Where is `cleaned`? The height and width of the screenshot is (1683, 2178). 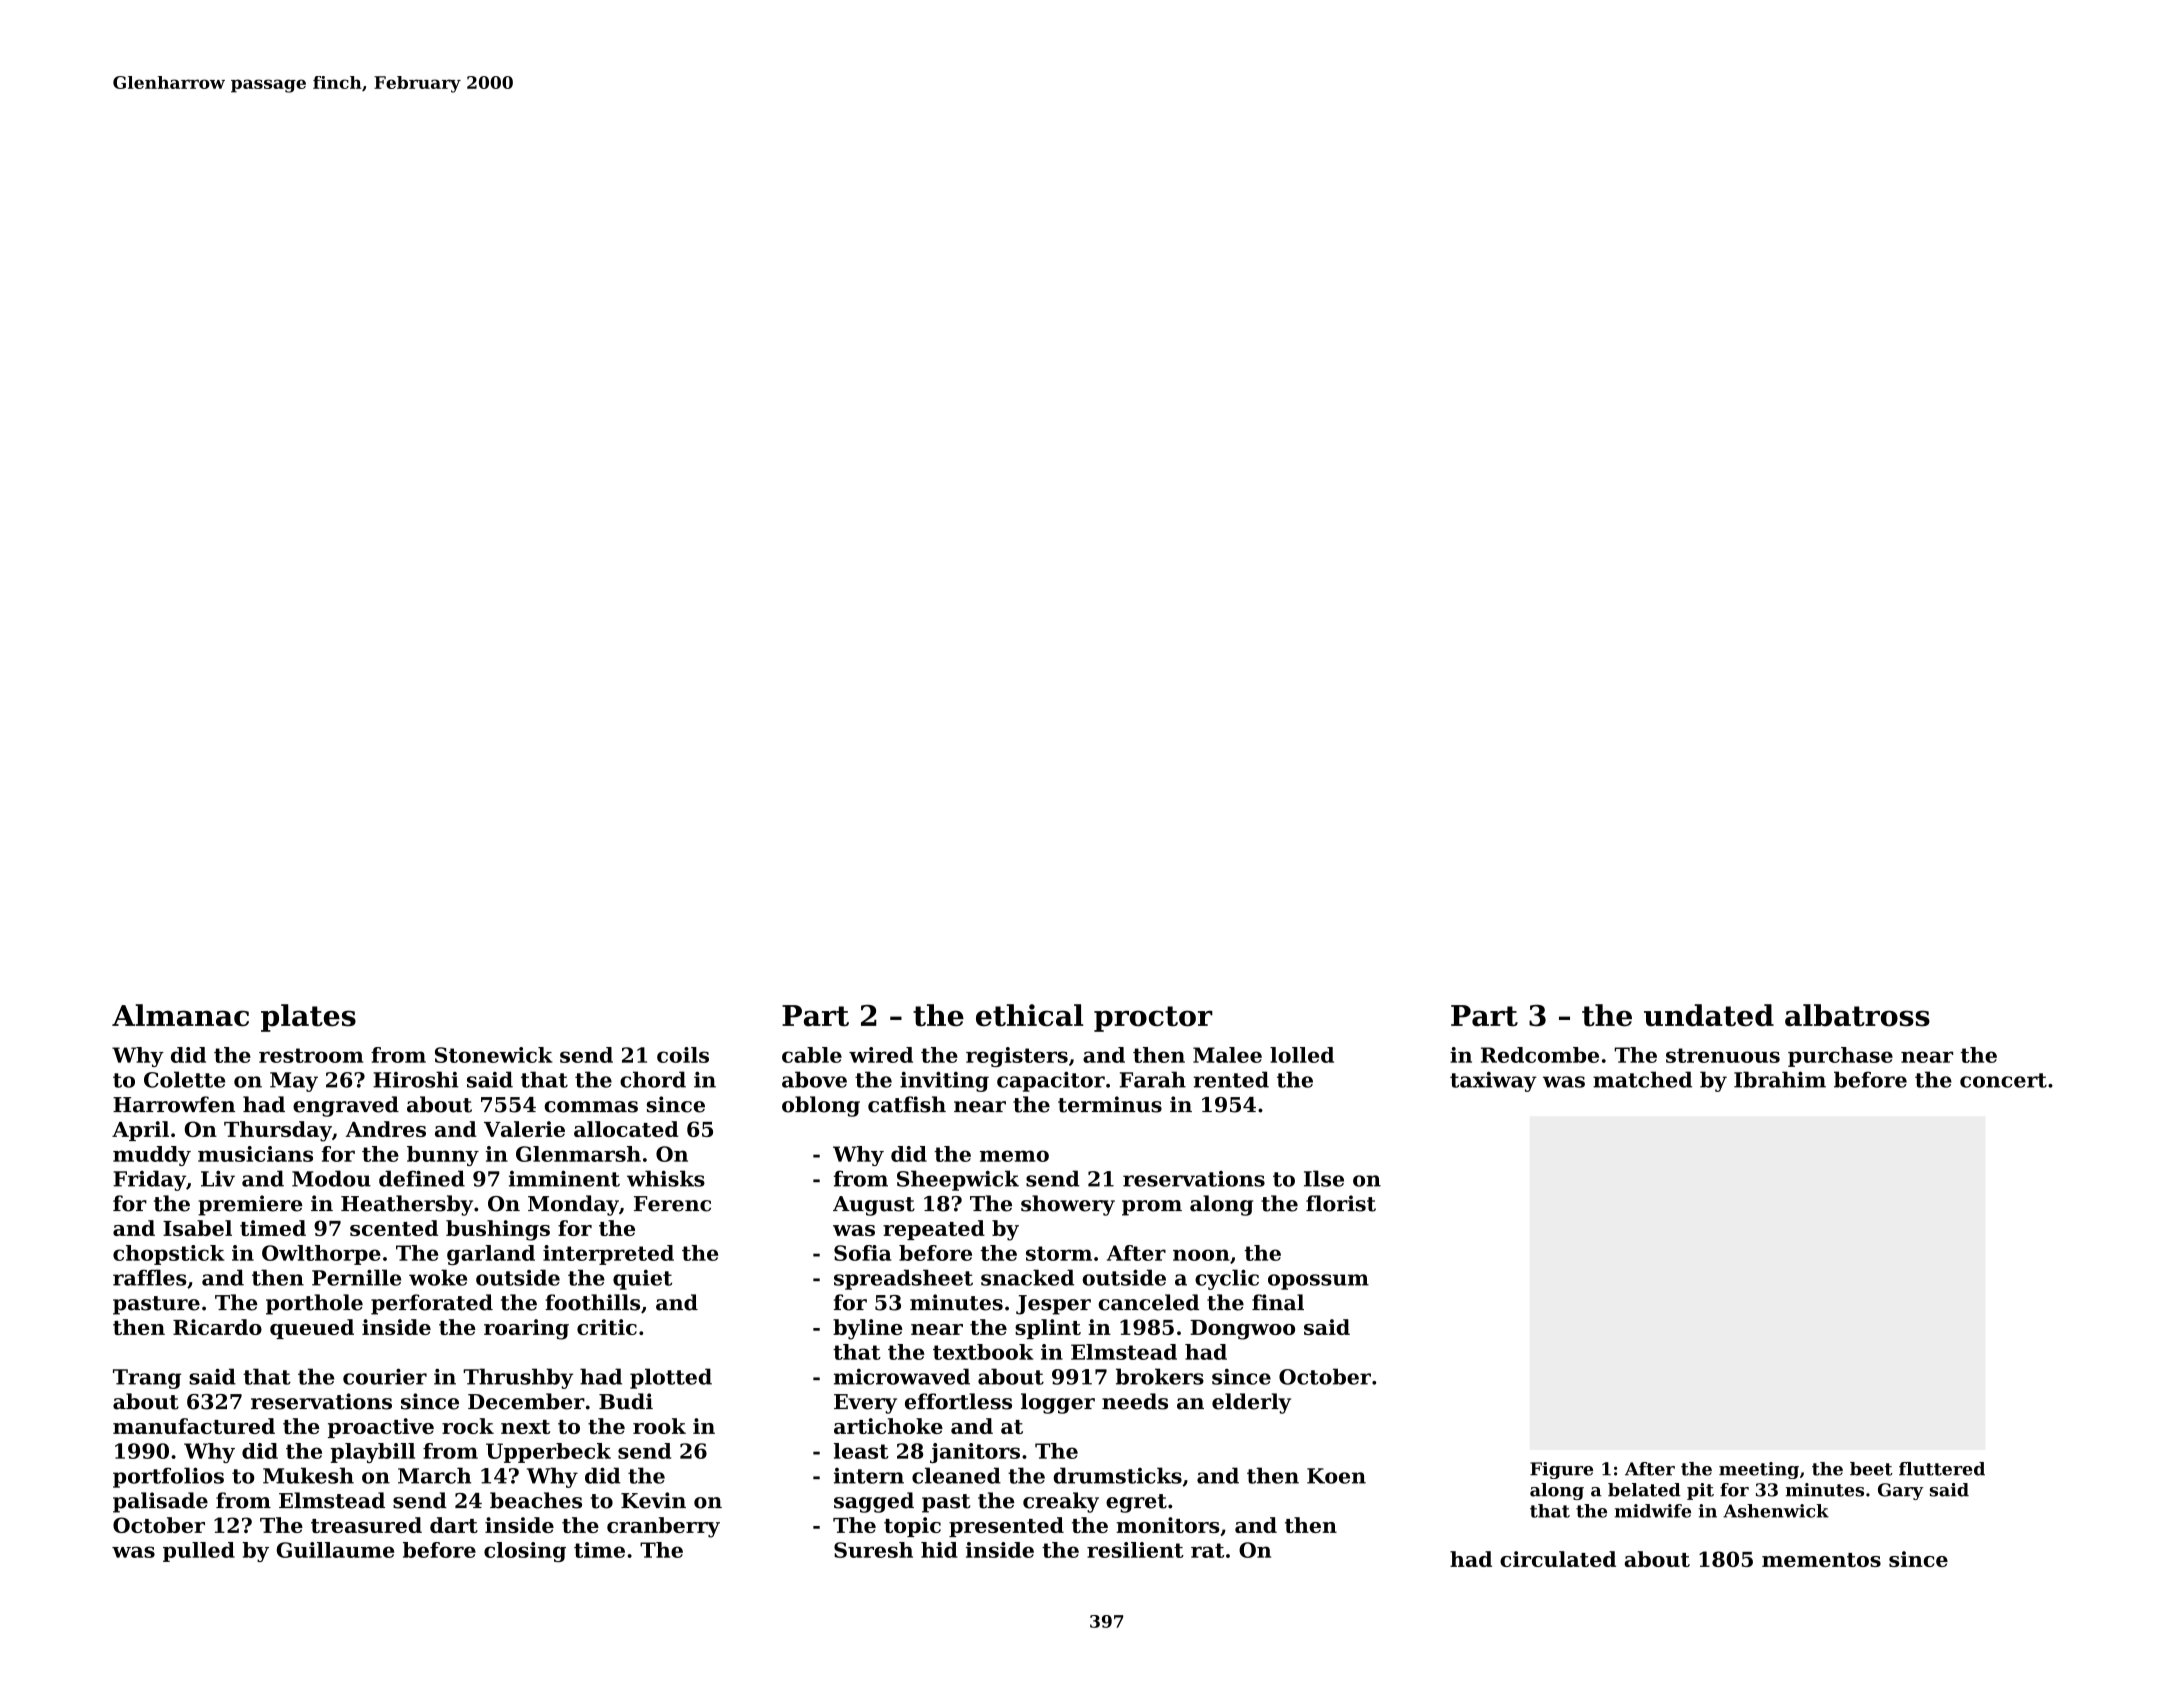
cleaned is located at coordinates (956, 1475).
